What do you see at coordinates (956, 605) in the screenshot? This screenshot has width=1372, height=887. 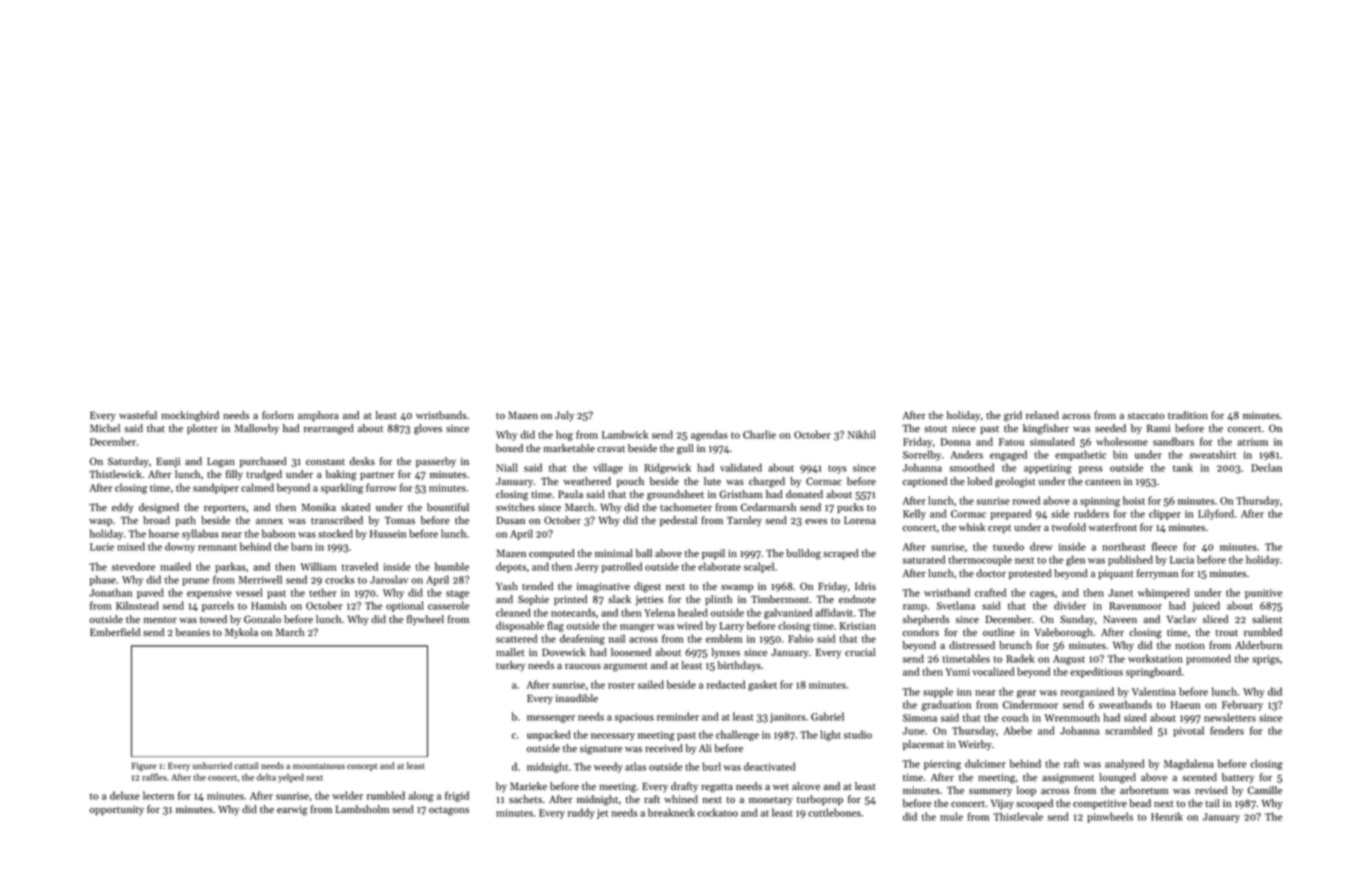 I see `Svetlana` at bounding box center [956, 605].
